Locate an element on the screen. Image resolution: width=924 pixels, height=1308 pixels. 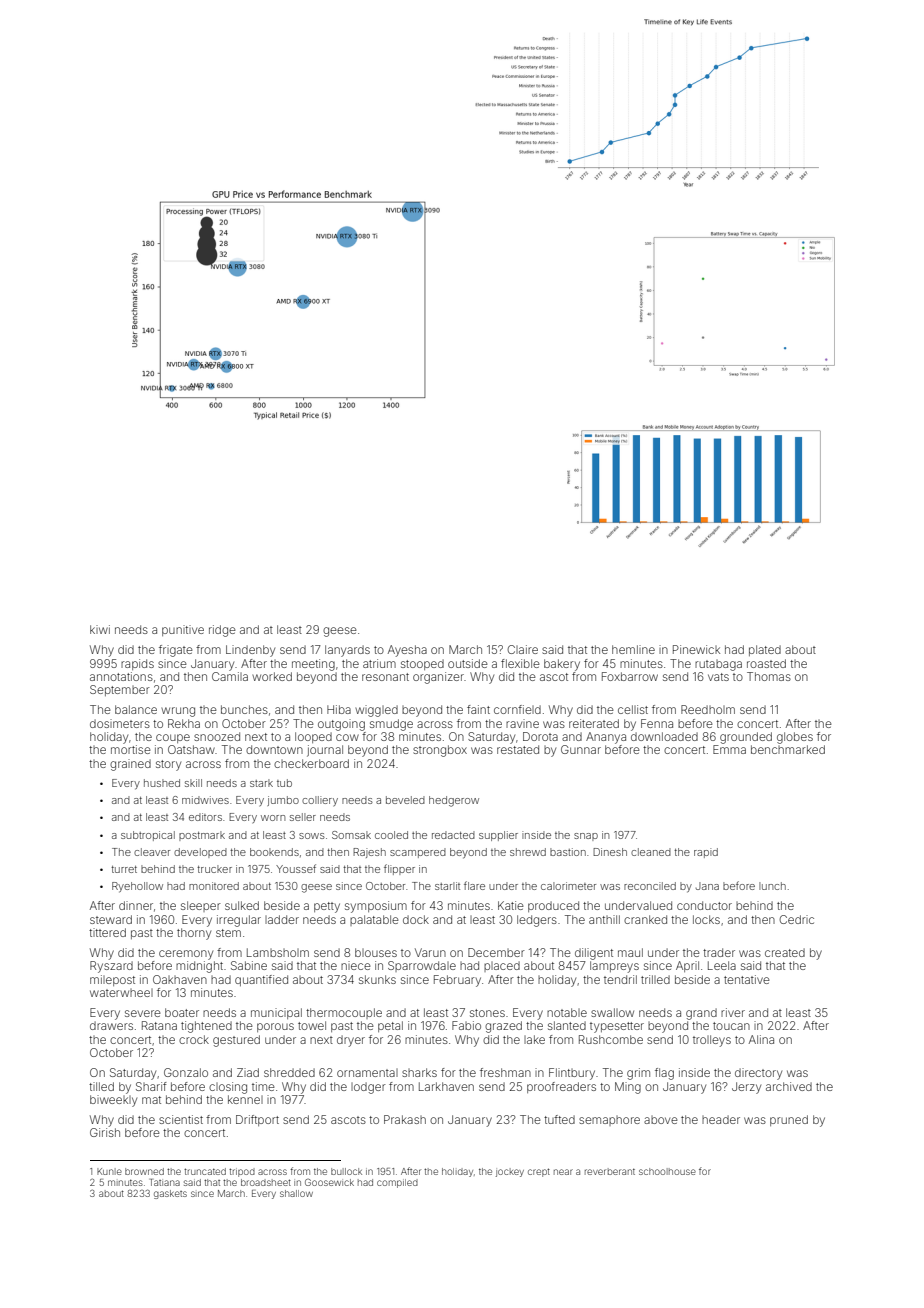
schoolhouse is located at coordinates (667, 1171).
